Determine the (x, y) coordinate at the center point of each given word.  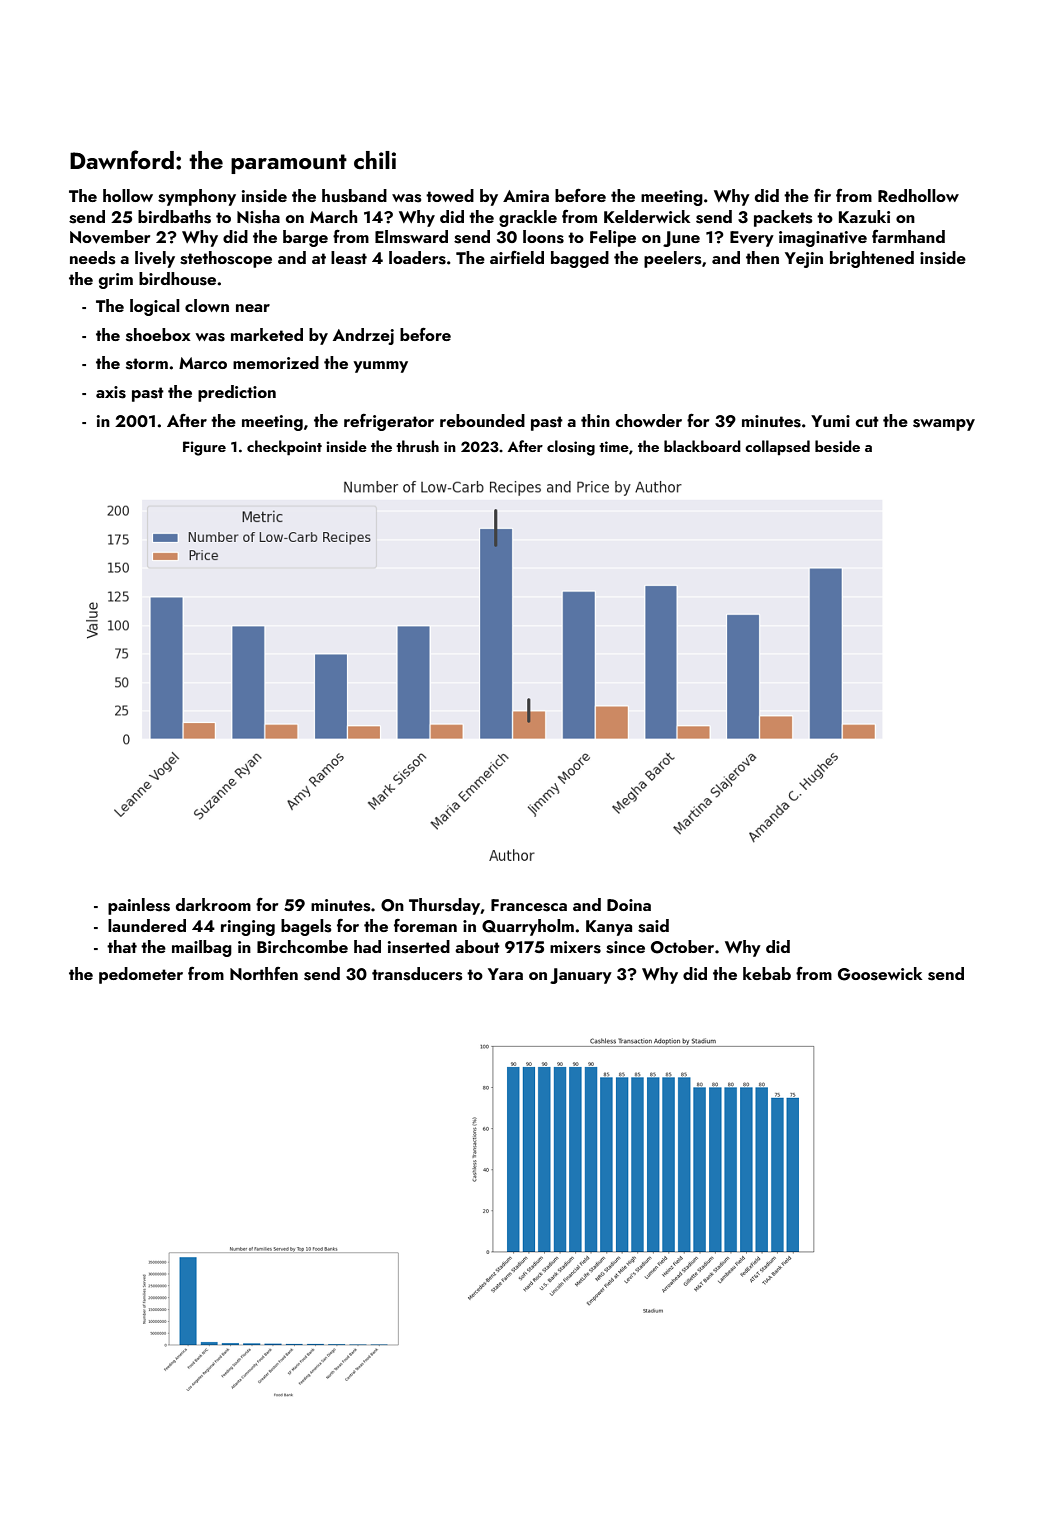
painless (139, 906)
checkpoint (284, 447)
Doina (629, 905)
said (653, 926)
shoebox (158, 335)
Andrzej (363, 336)
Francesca (529, 905)
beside (837, 446)
